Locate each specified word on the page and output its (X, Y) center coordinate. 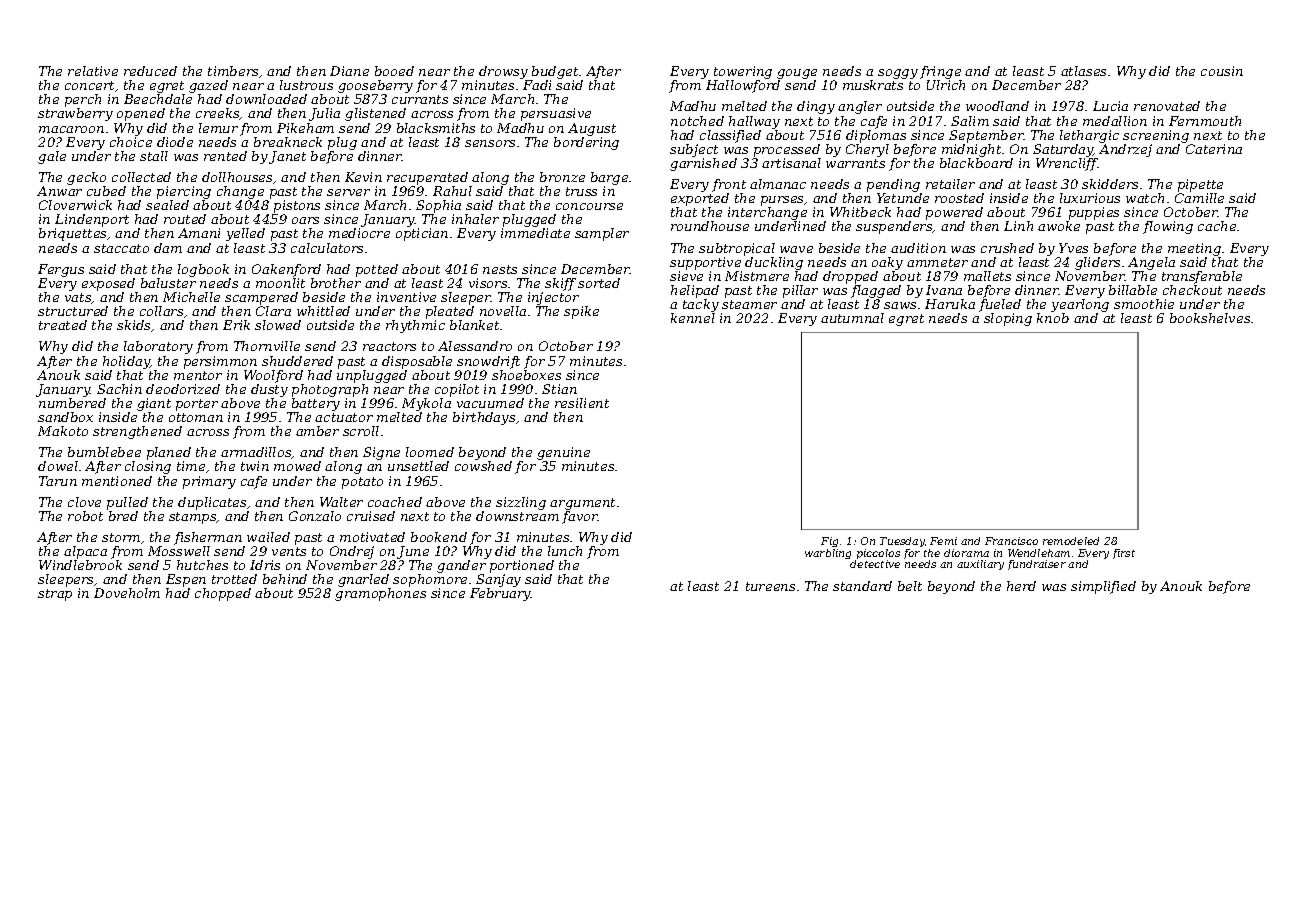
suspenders (894, 227)
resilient (582, 403)
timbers (233, 71)
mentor (198, 375)
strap (55, 595)
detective (875, 564)
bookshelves (1210, 318)
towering (743, 72)
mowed (297, 466)
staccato (121, 248)
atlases (1083, 71)
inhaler (475, 219)
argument (582, 504)
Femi (943, 541)
